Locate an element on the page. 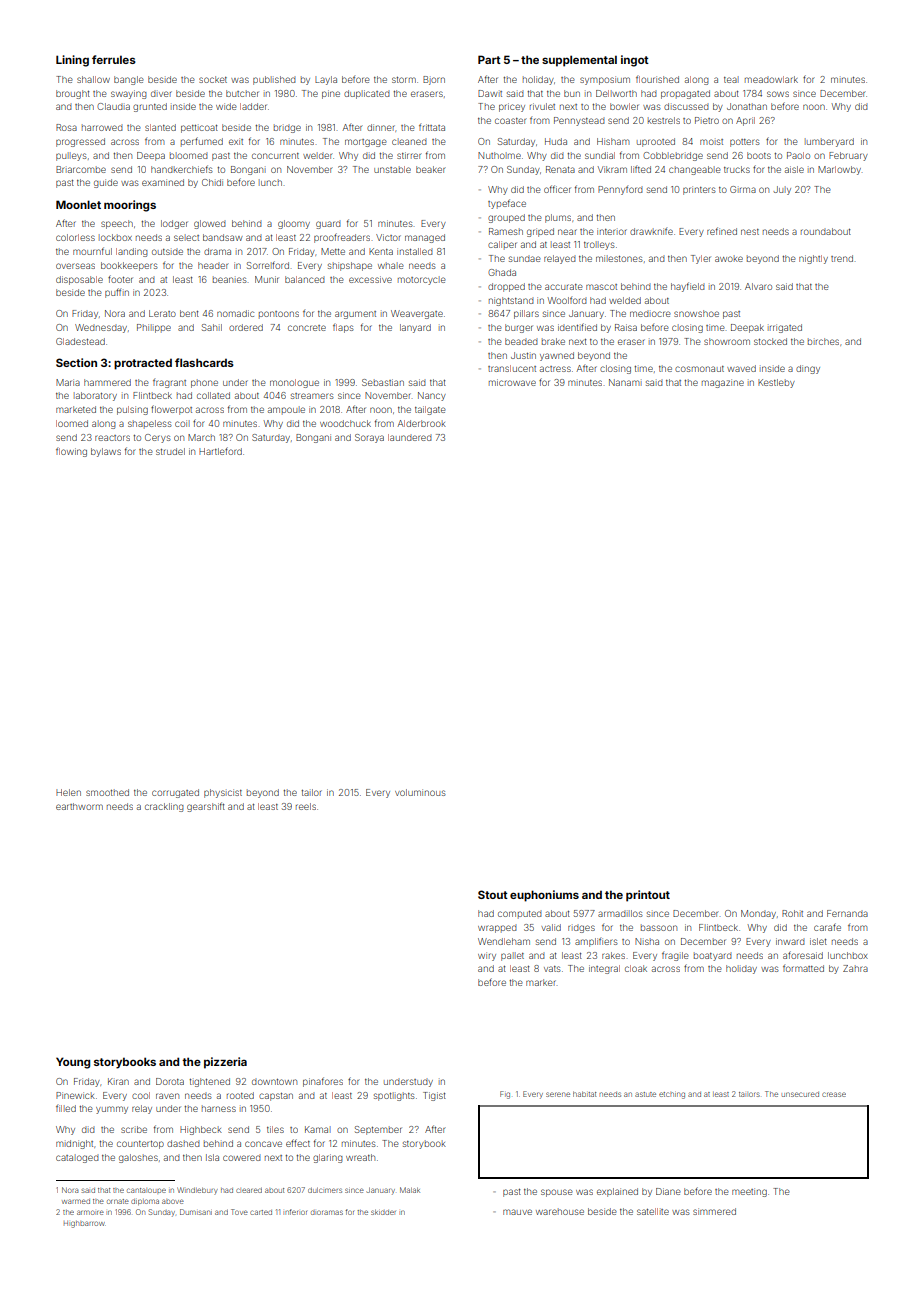  managed is located at coordinates (425, 238).
